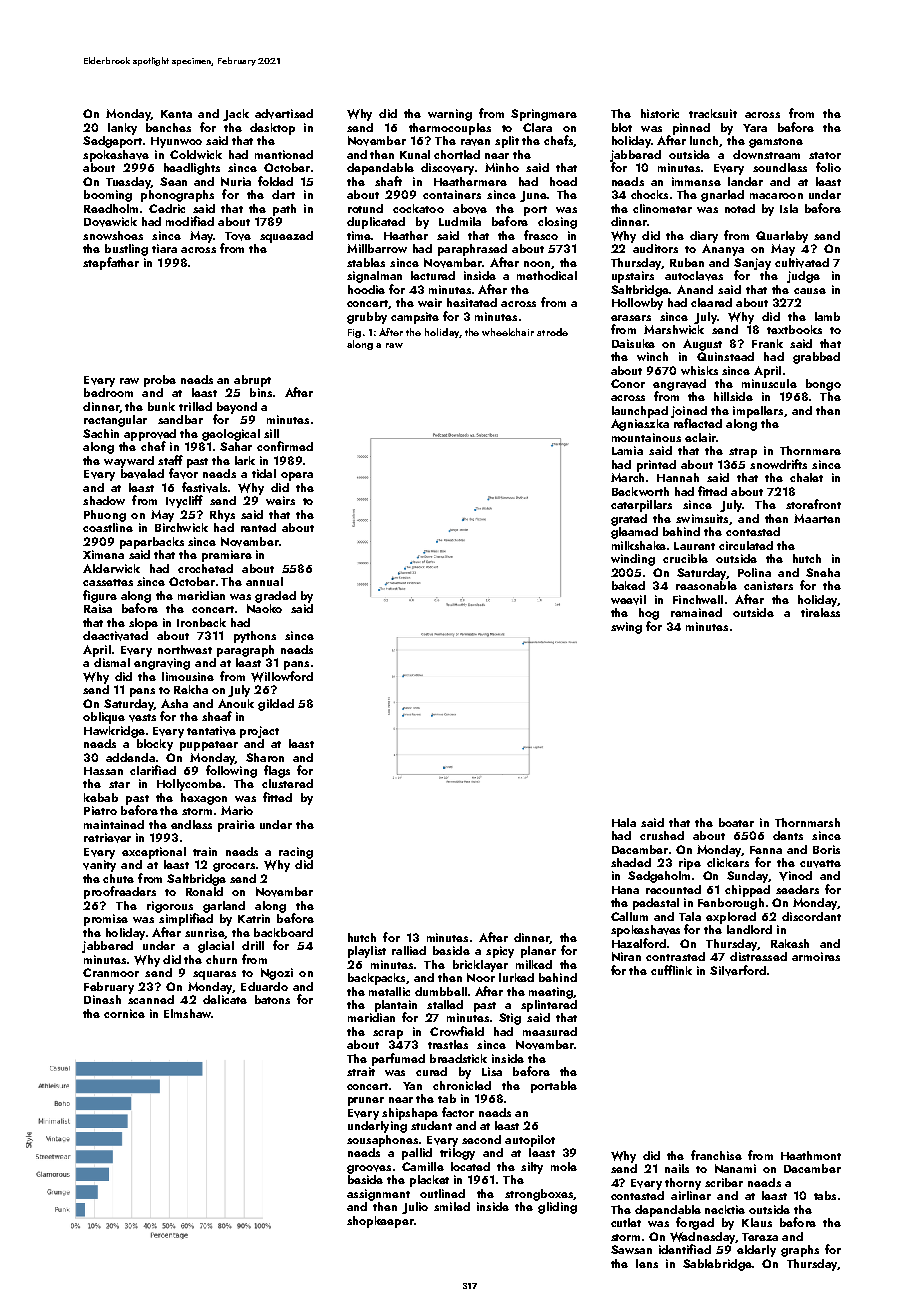 This image has height=1308, width=924. I want to click on Yara, so click(755, 128).
